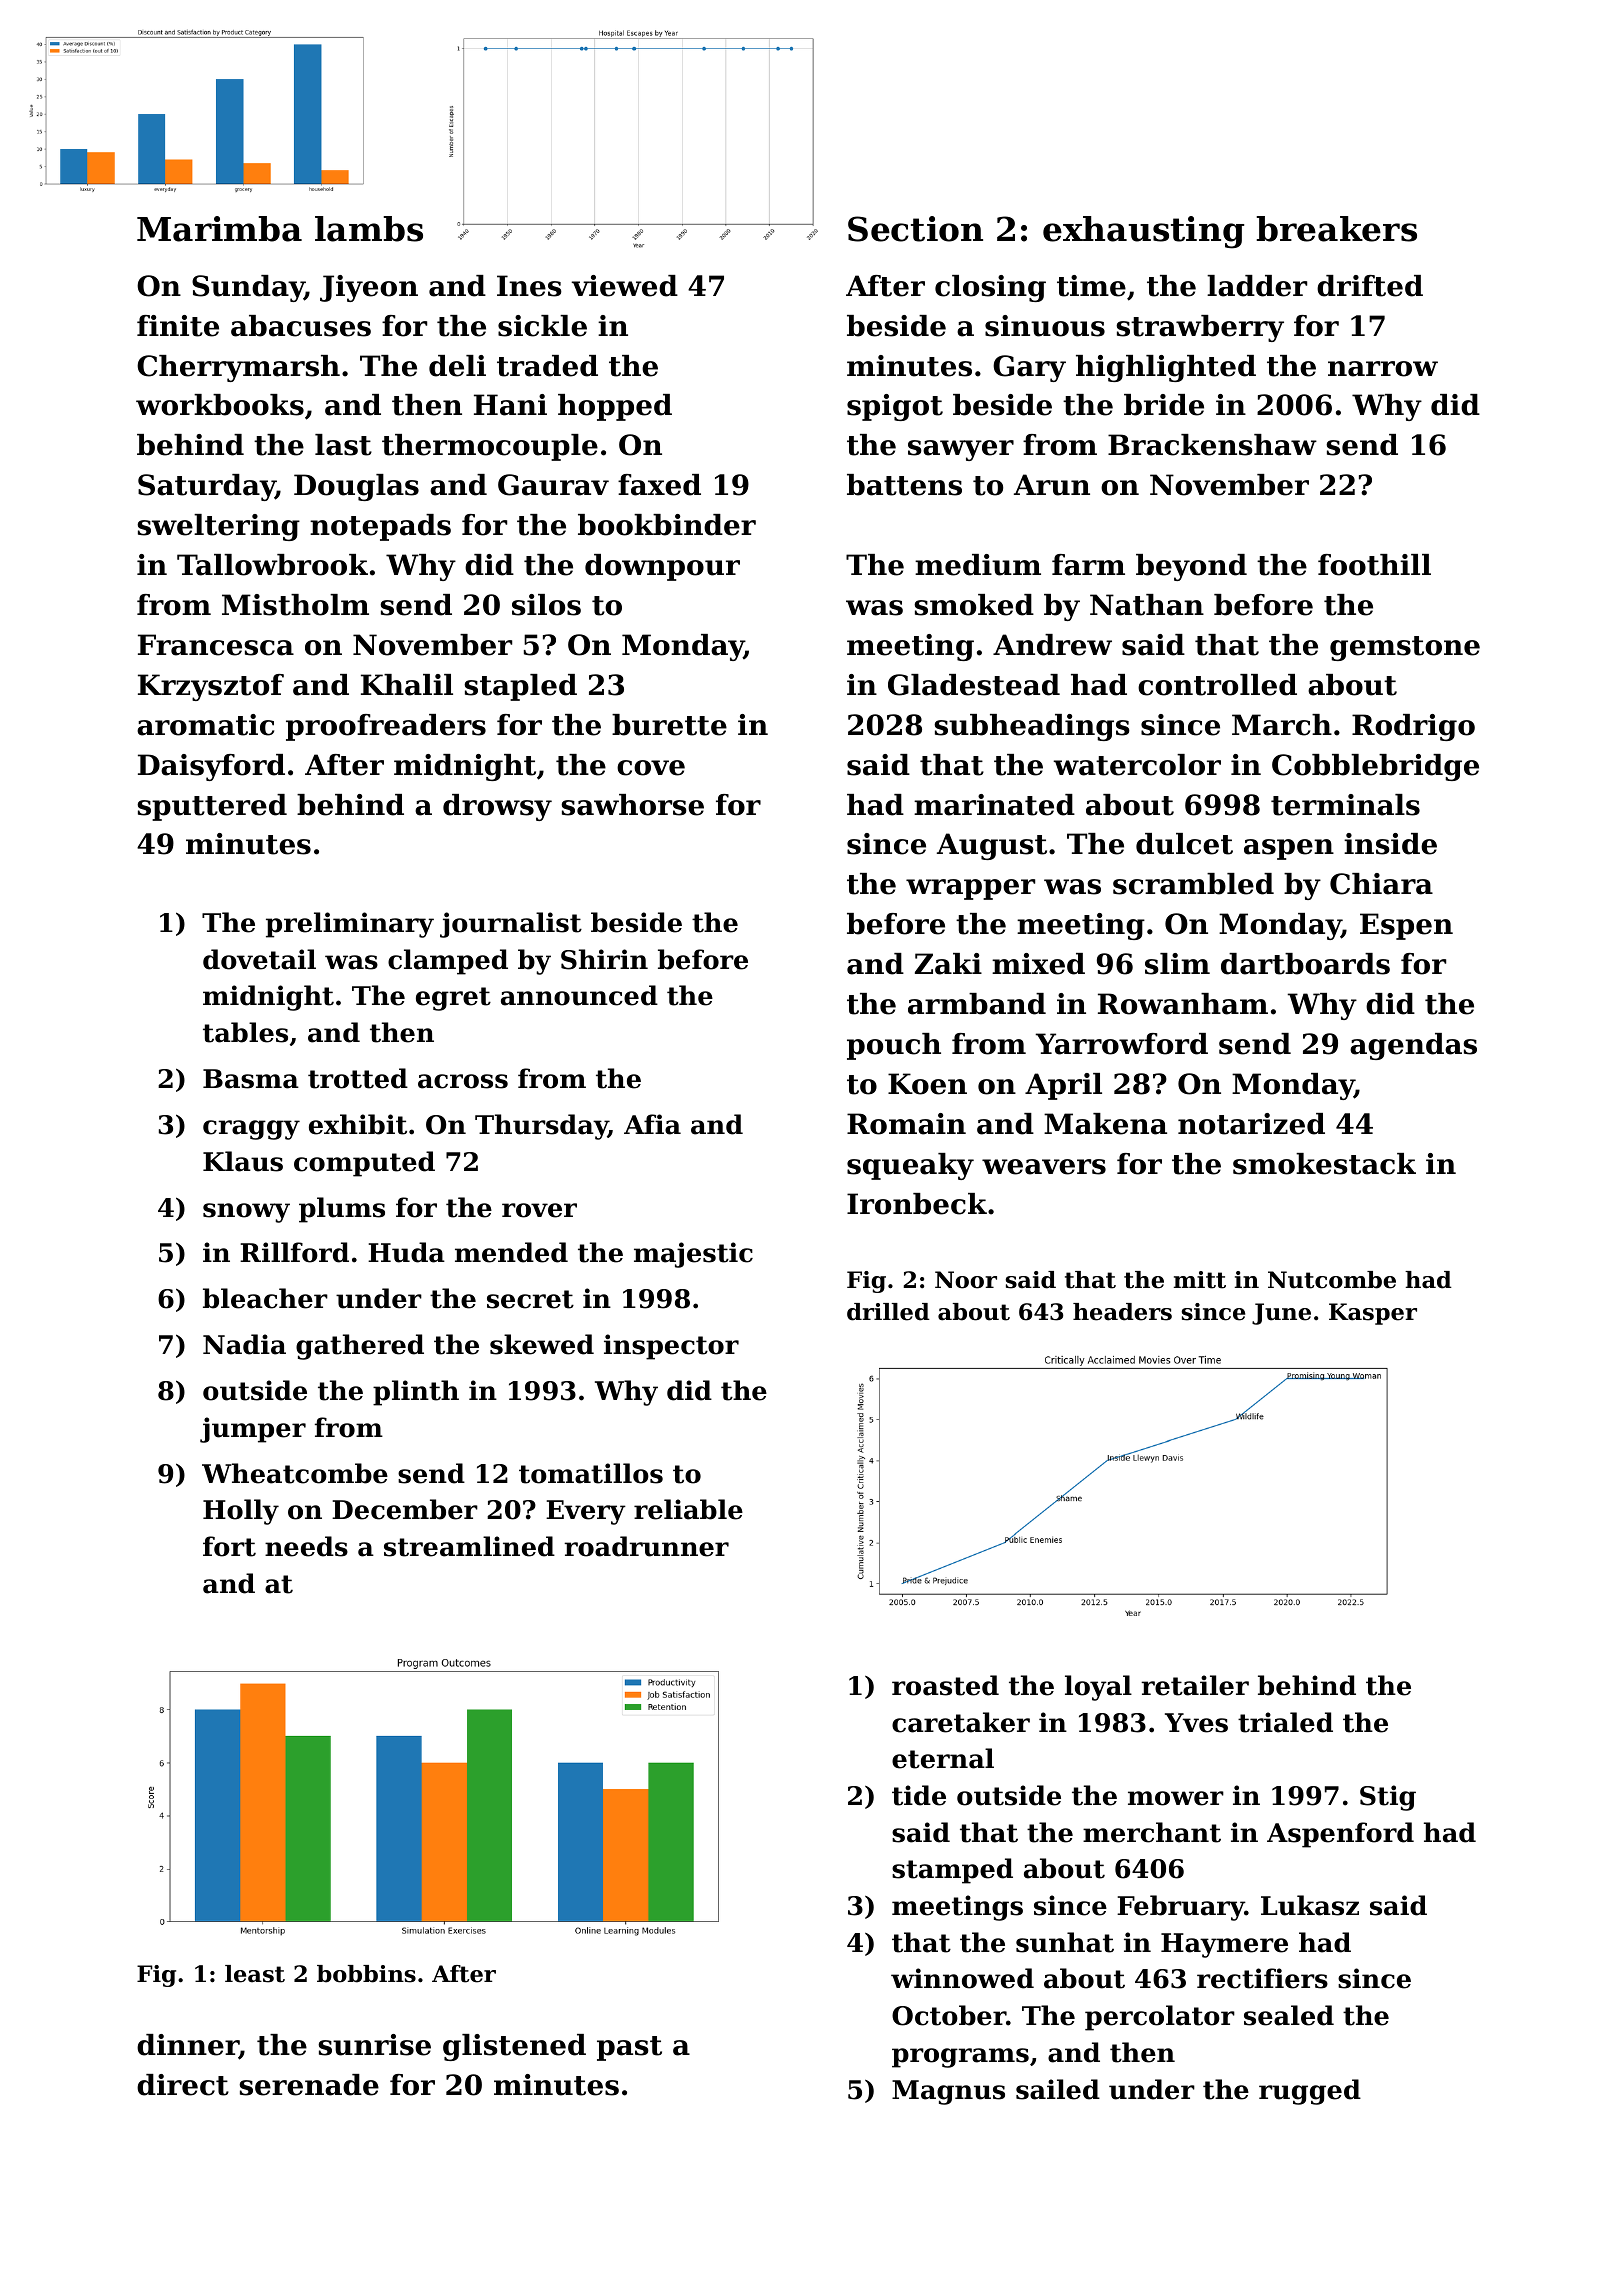 The height and width of the screenshot is (2292, 1620). Describe the element at coordinates (1285, 1722) in the screenshot. I see `trialed` at that location.
